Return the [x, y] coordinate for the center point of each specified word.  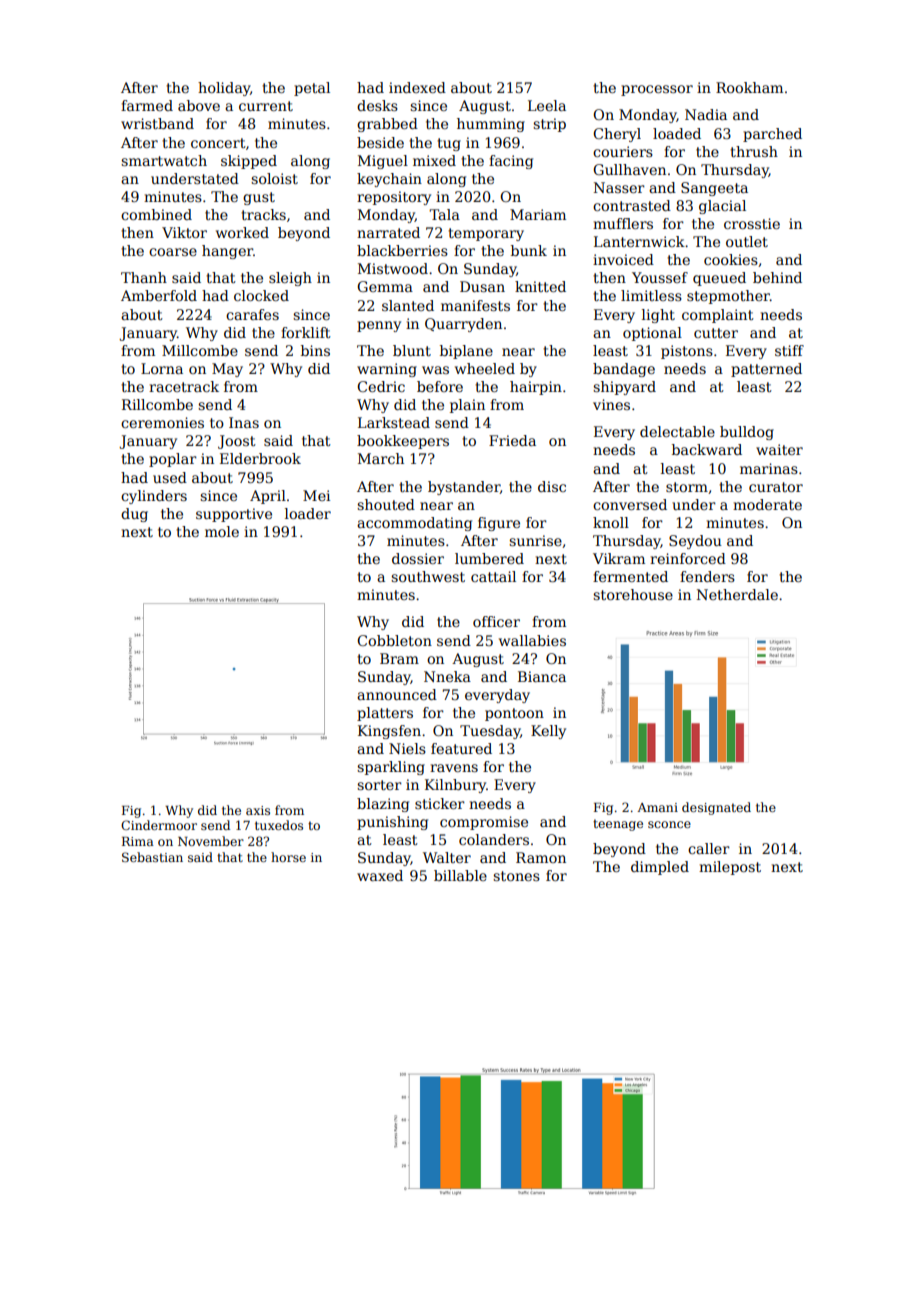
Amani [657, 807]
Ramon [541, 857]
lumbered [489, 558]
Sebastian [152, 857]
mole [222, 531]
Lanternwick [639, 241]
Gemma [385, 286]
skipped [249, 162]
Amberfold [159, 295]
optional [652, 334]
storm [687, 487]
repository [394, 198]
